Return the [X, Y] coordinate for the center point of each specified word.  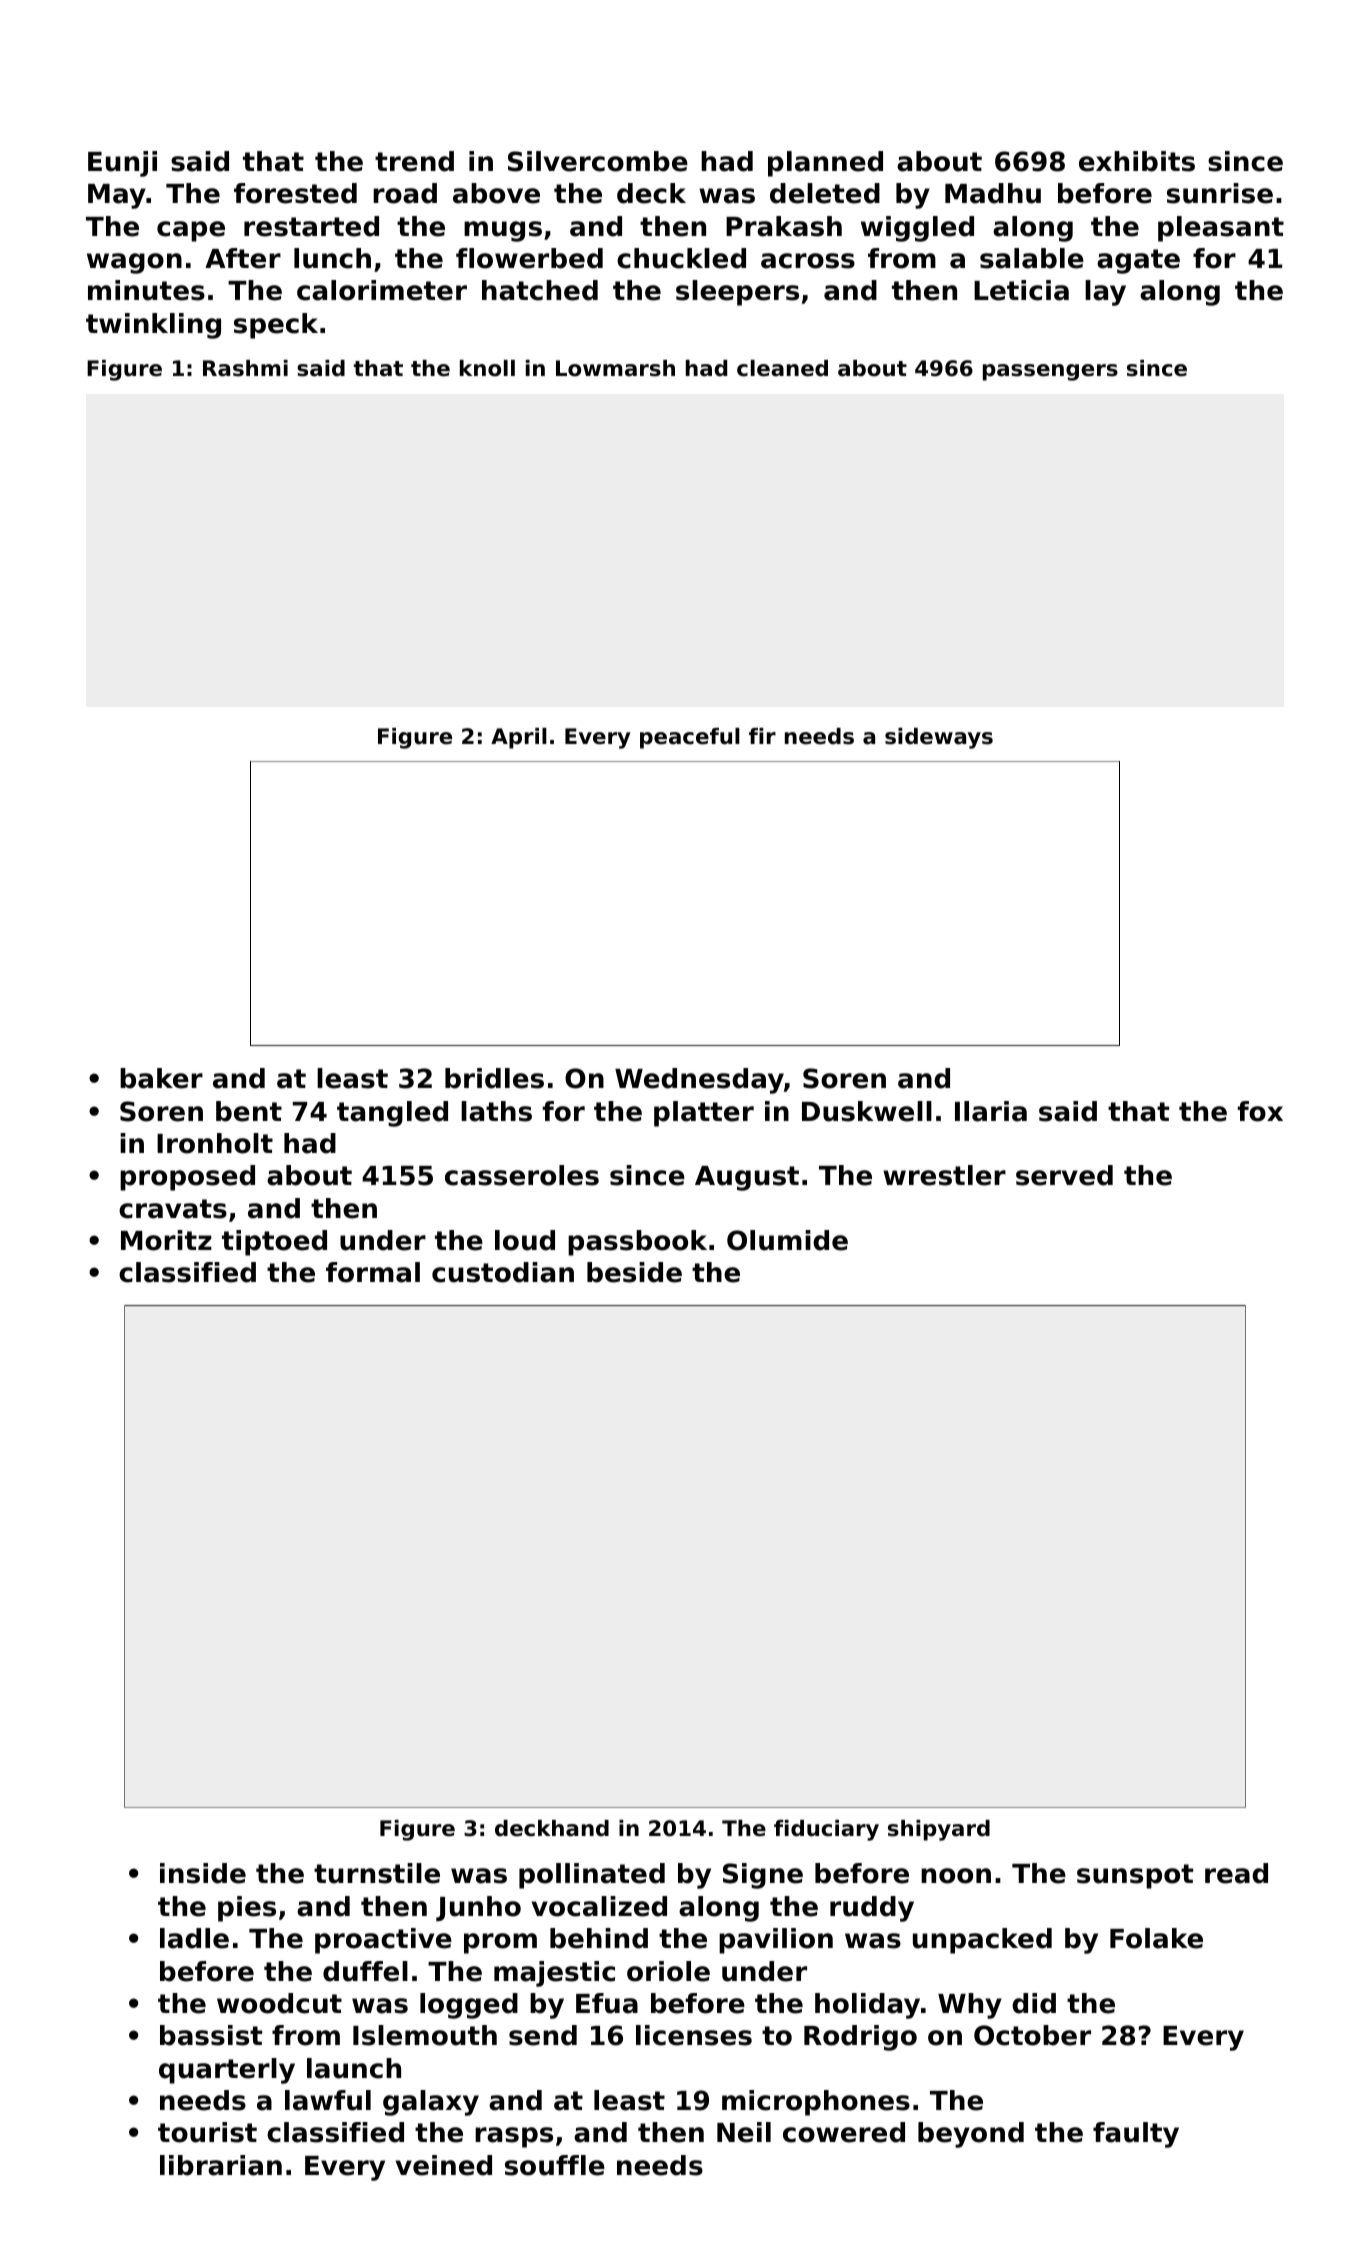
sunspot [1135, 1876]
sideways [939, 738]
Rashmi [245, 368]
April [519, 738]
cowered [844, 2132]
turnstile [377, 1873]
